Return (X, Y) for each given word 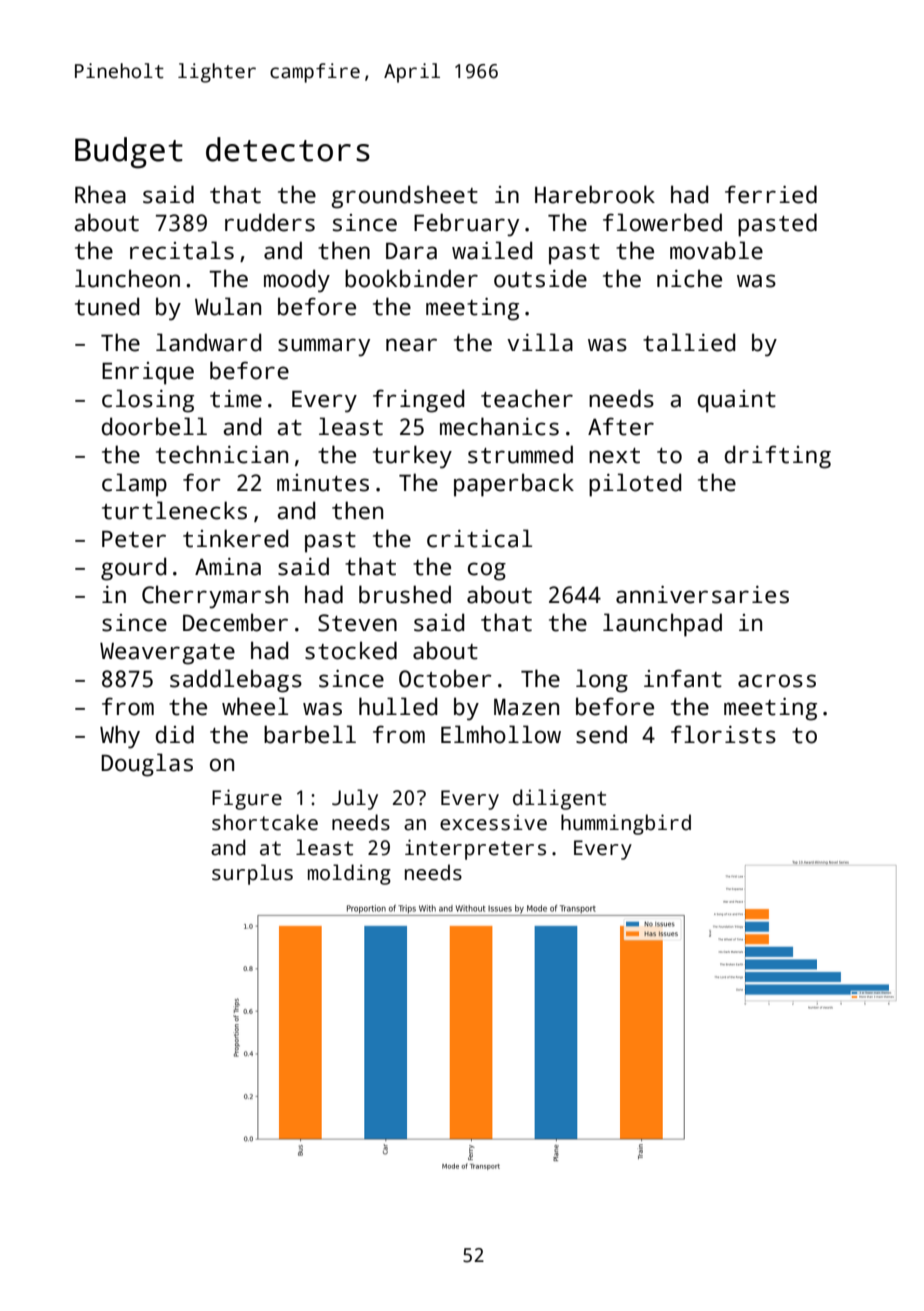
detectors (288, 149)
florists (723, 734)
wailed (492, 250)
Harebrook (595, 194)
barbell (310, 734)
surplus (252, 874)
